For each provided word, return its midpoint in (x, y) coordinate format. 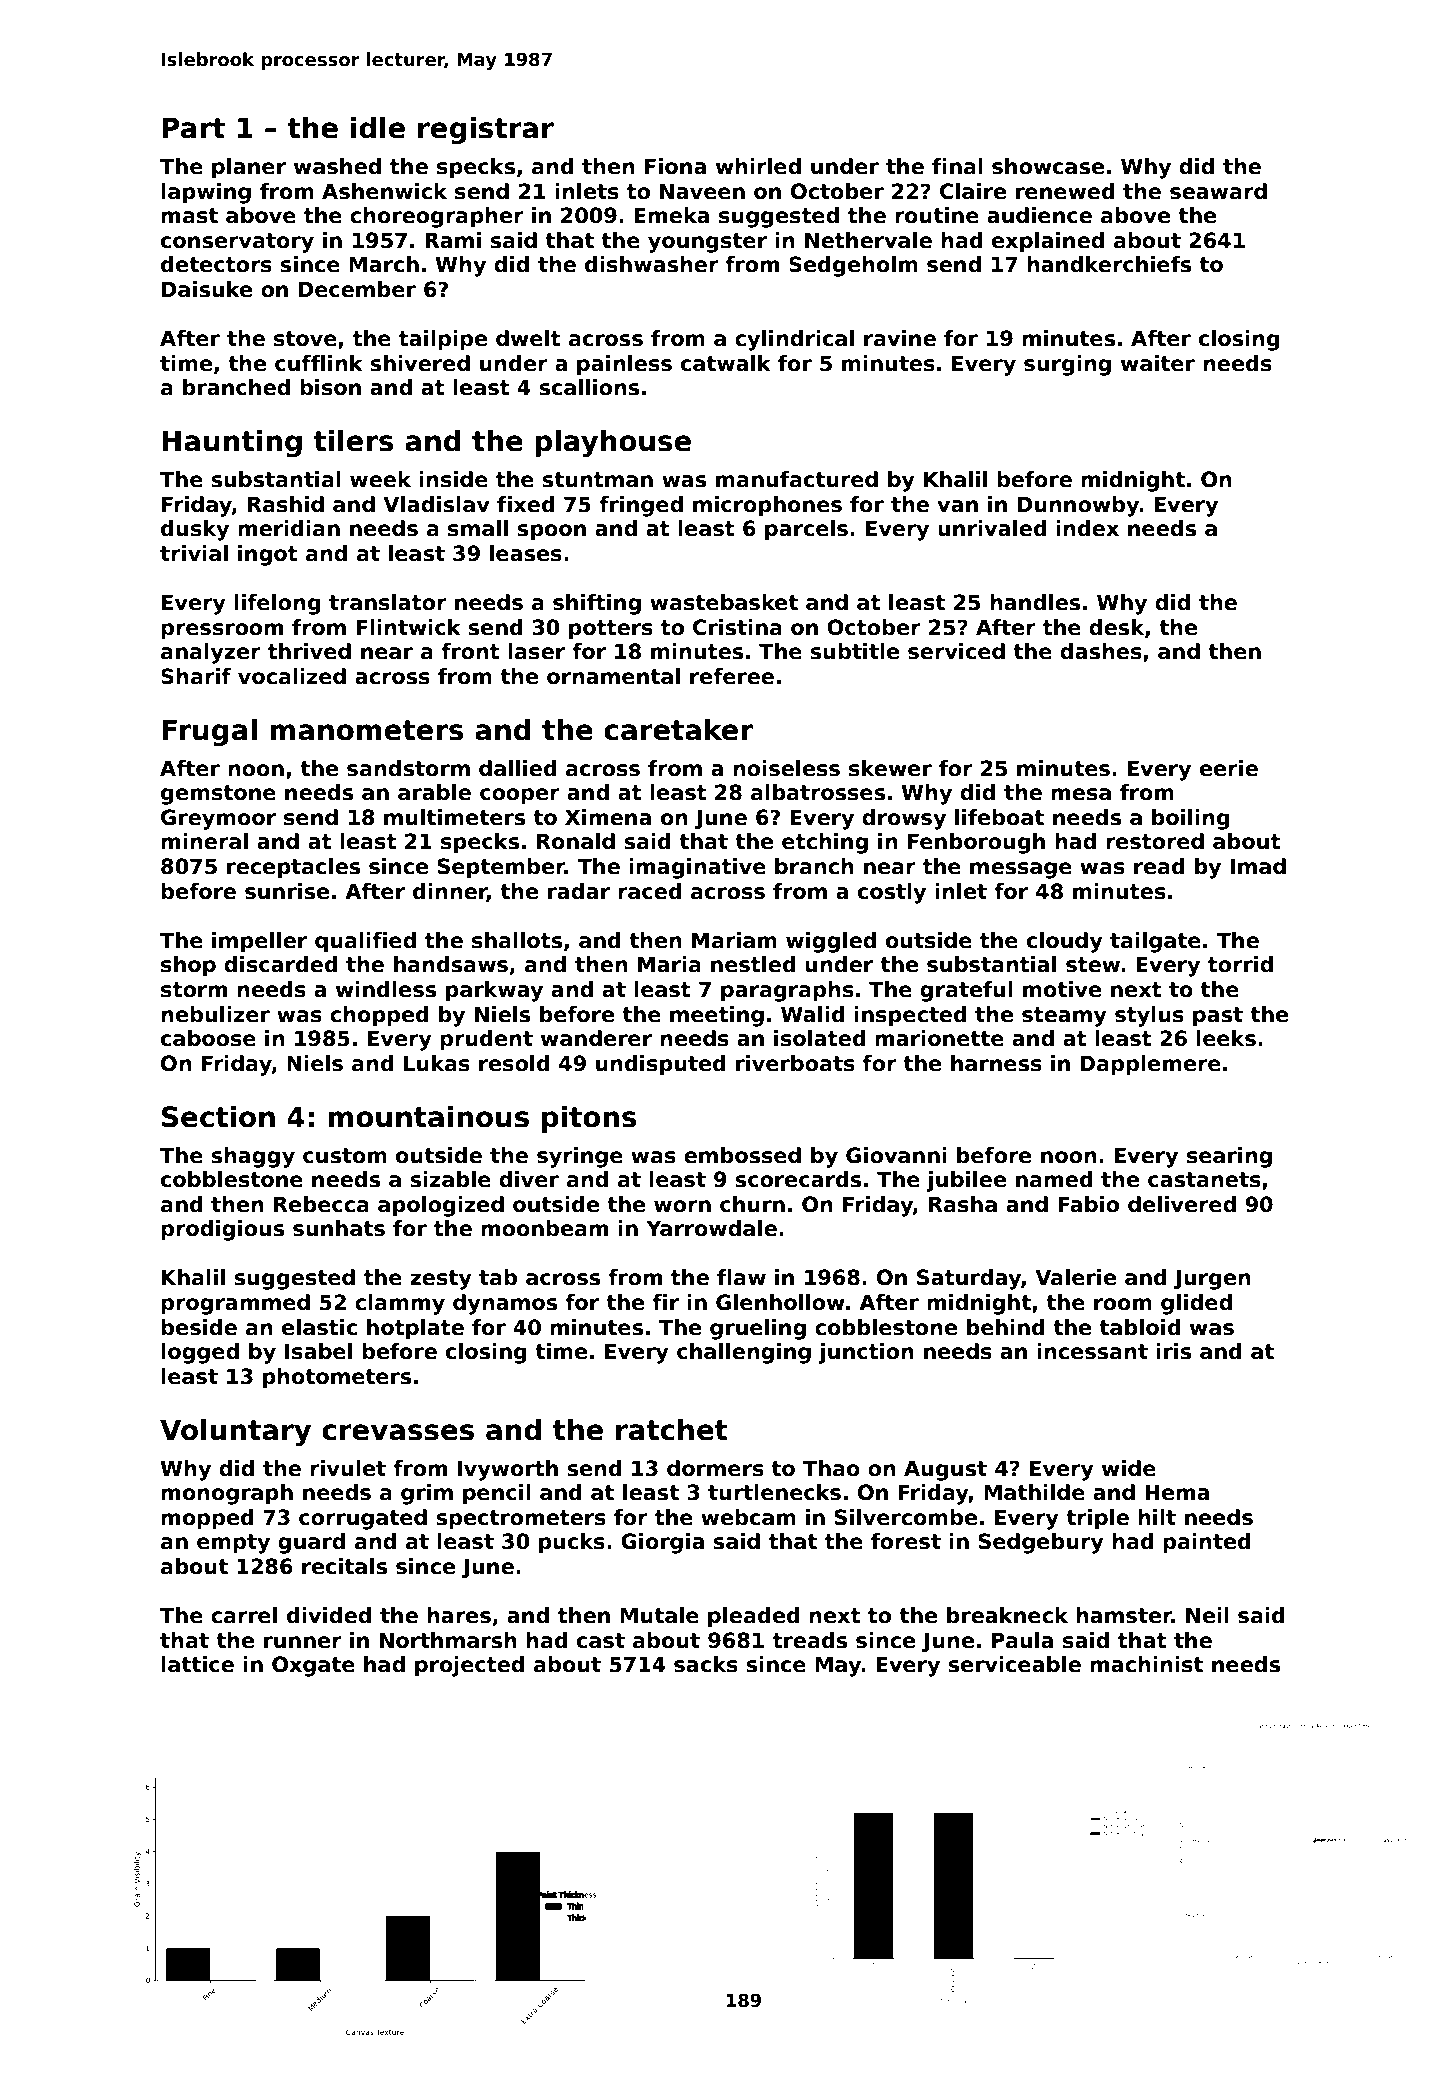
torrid (1240, 964)
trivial (194, 553)
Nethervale (868, 240)
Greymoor (218, 819)
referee (732, 676)
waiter (1158, 363)
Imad (1258, 866)
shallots (517, 940)
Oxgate (313, 1666)
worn (682, 1206)
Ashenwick (384, 191)
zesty (441, 1280)
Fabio (1088, 1204)
